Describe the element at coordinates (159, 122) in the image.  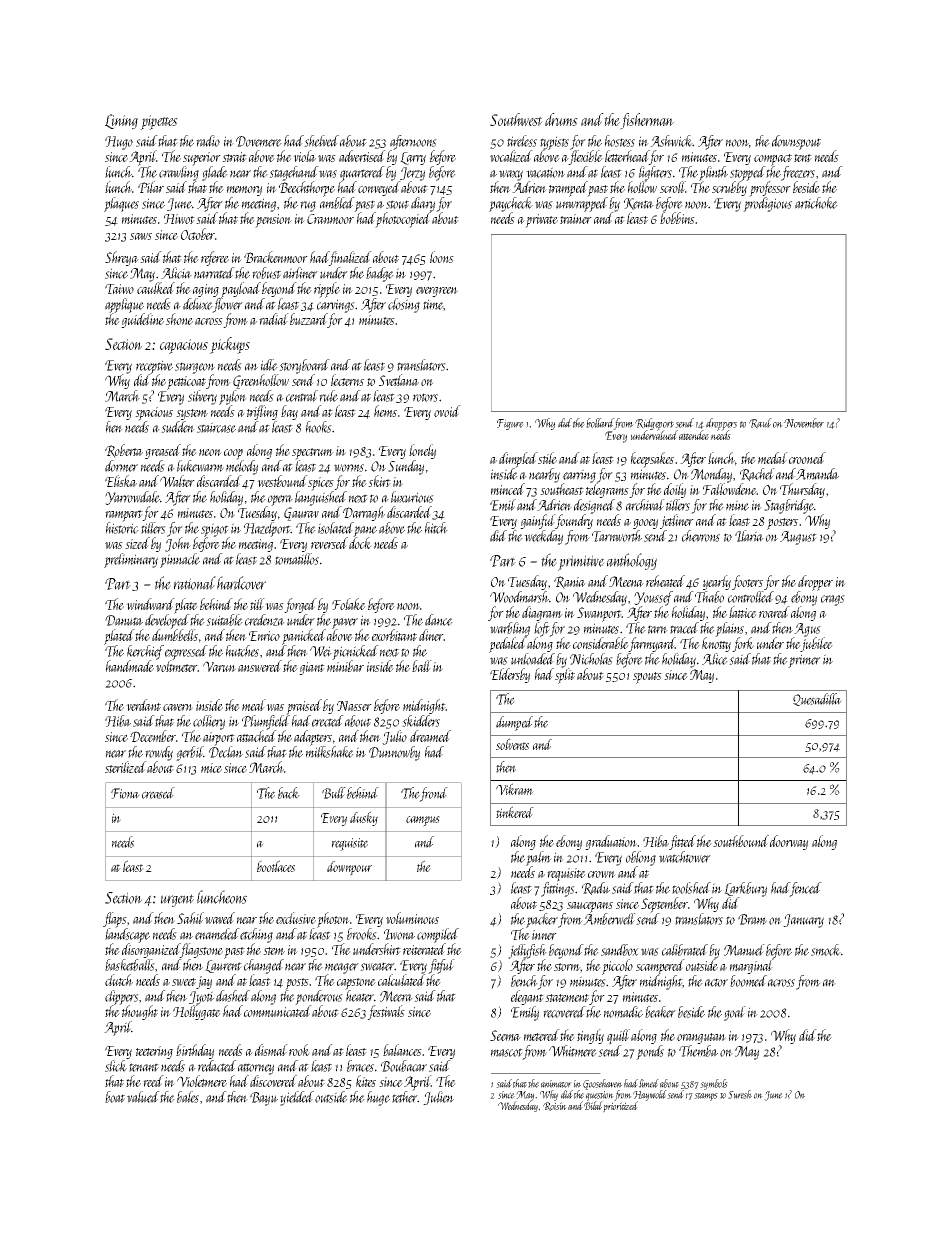
I see `pipettes` at that location.
